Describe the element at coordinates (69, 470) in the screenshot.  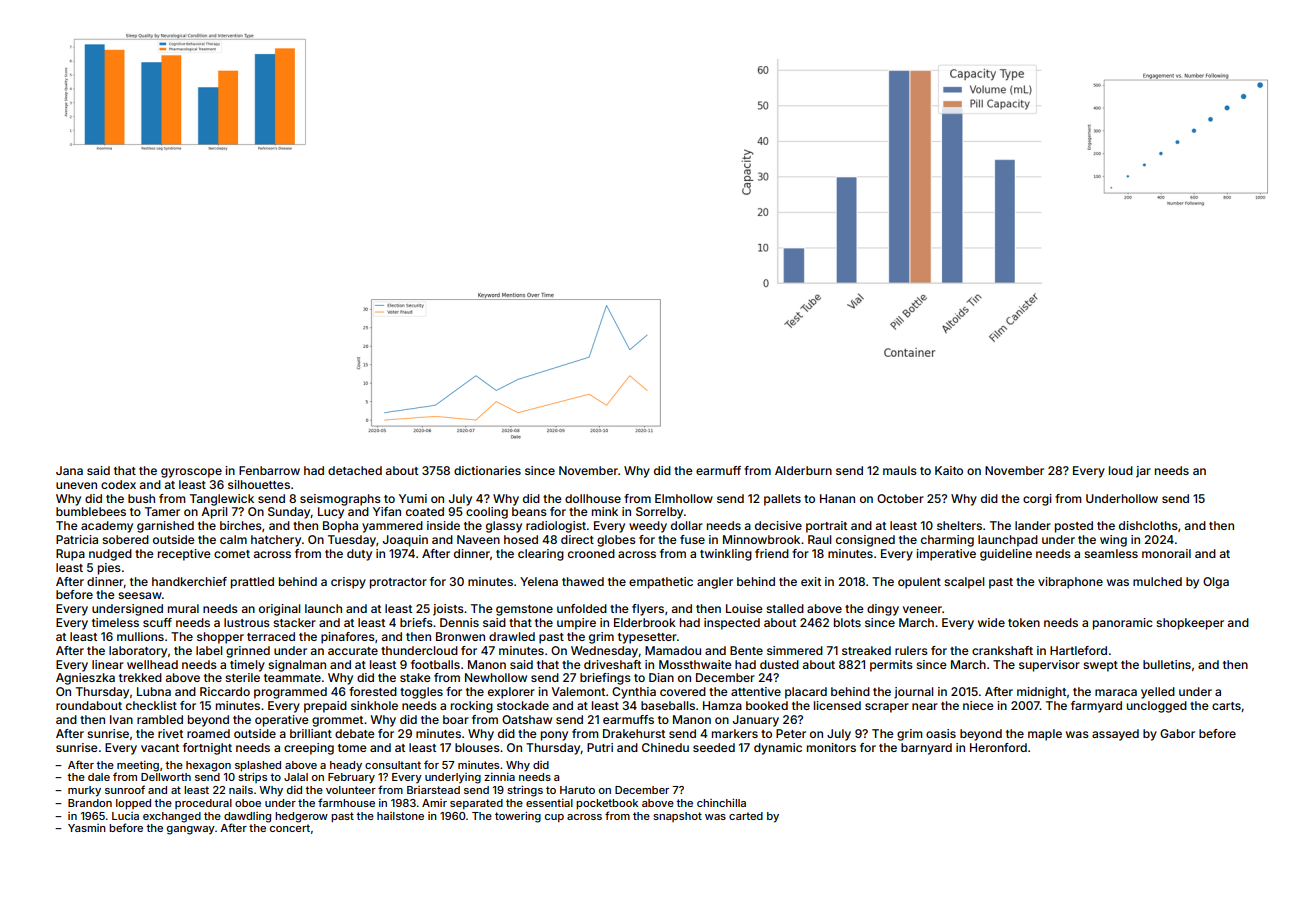
I see `Jana` at that location.
